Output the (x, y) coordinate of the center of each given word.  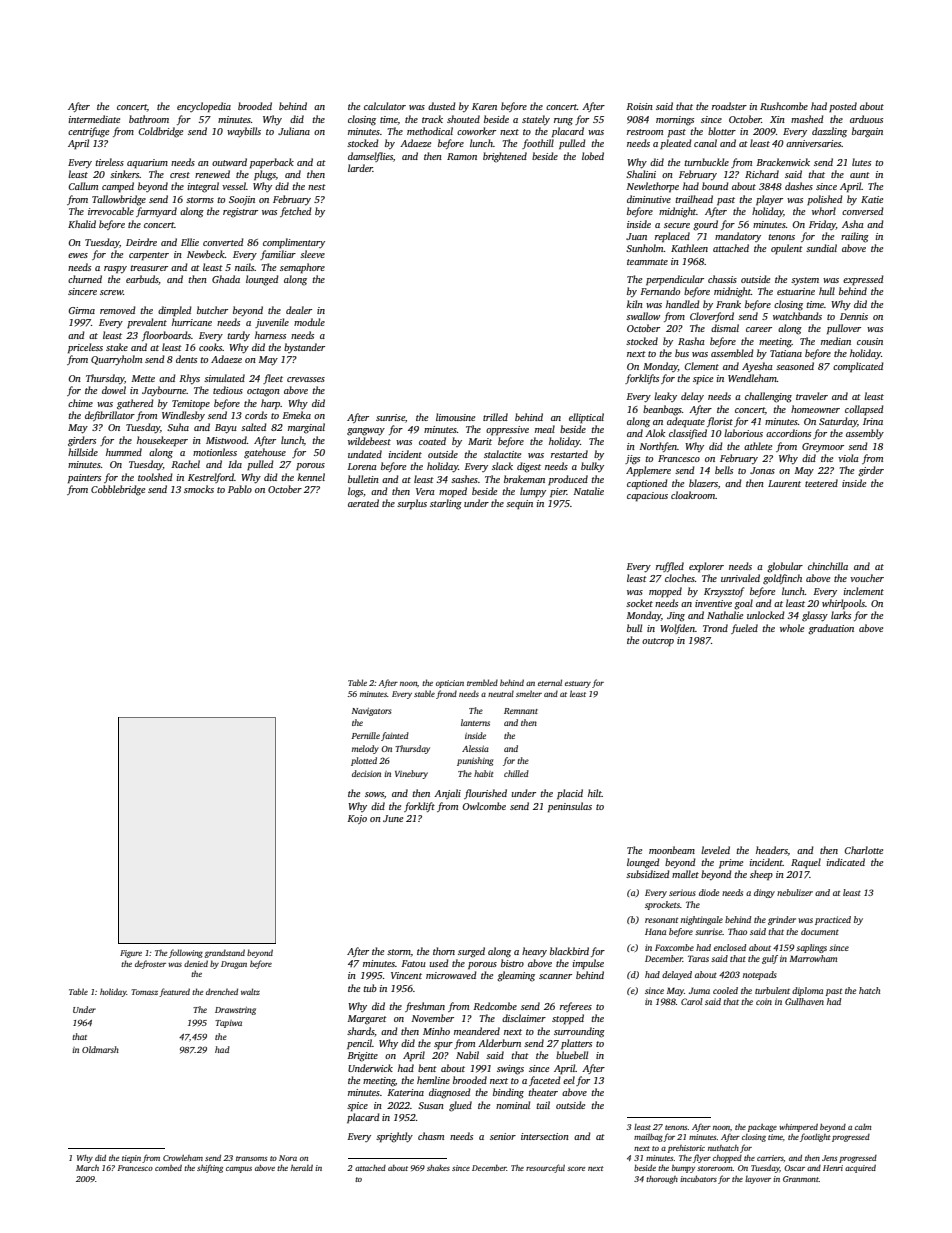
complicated (858, 367)
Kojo (357, 819)
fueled (744, 629)
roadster (729, 106)
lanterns (475, 722)
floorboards (166, 336)
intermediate (94, 119)
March (87, 1168)
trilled (495, 417)
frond (446, 694)
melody (365, 749)
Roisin (639, 106)
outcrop (658, 642)
